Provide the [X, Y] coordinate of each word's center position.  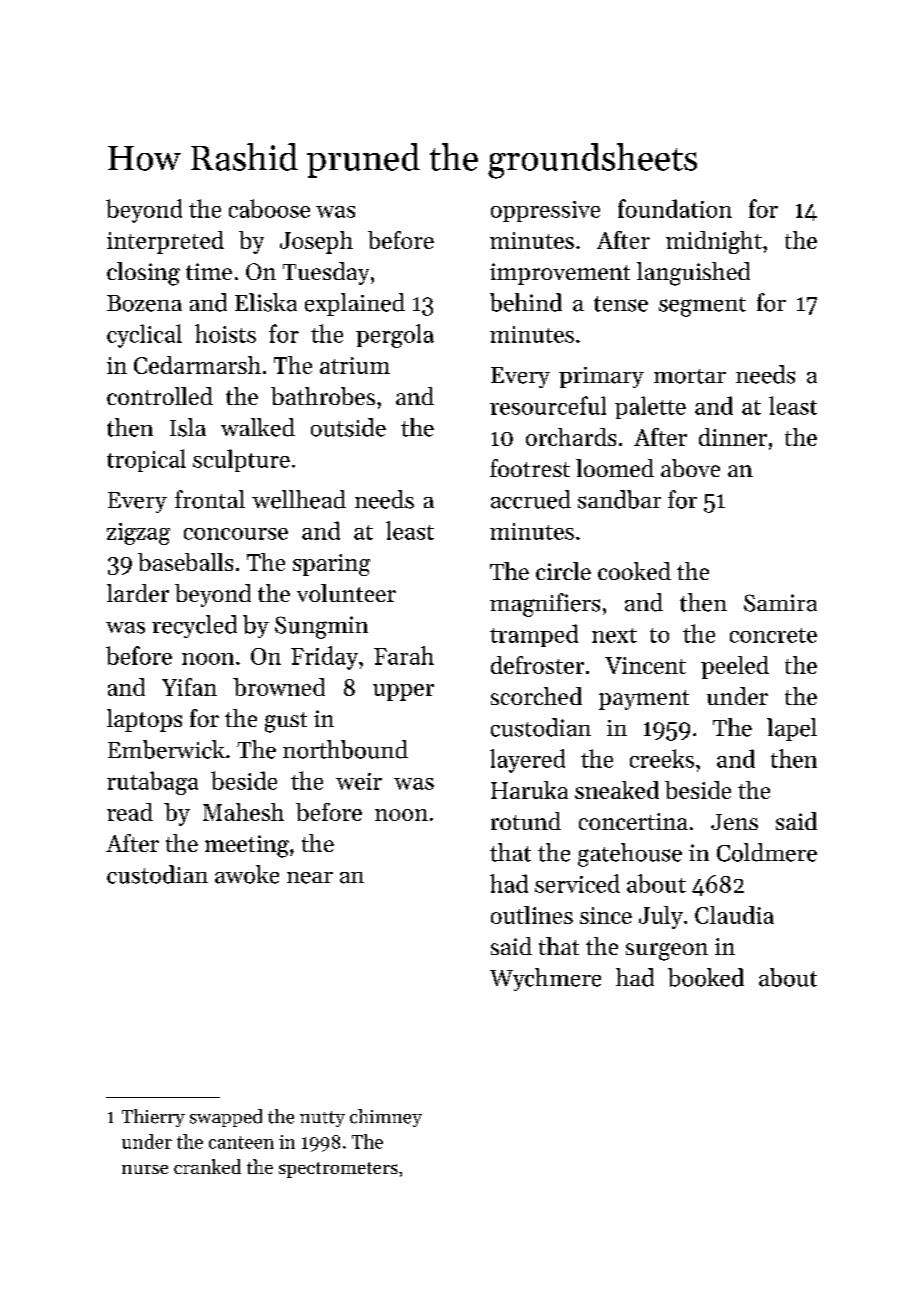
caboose [269, 208]
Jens [734, 822]
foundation [675, 208]
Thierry [153, 1118]
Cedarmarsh [197, 365]
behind [526, 302]
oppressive [545, 211]
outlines [532, 915]
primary [601, 377]
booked [706, 977]
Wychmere [545, 979]
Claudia [734, 915]
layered [527, 761]
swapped [226, 1118]
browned [279, 687]
